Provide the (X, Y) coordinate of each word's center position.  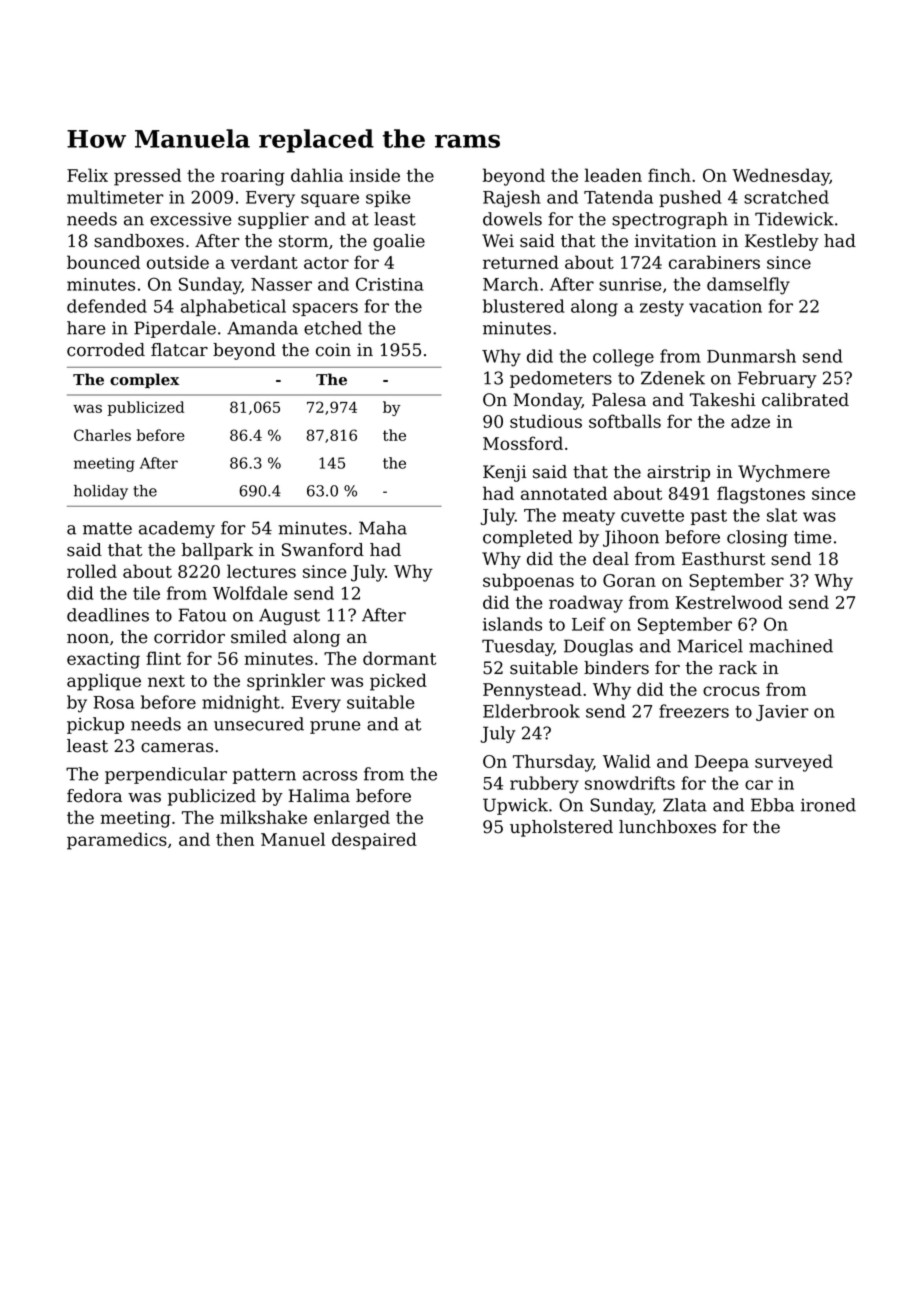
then (235, 839)
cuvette (652, 516)
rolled (92, 571)
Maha (383, 528)
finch (669, 175)
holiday (101, 492)
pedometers (561, 379)
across (330, 776)
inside (374, 175)
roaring (253, 177)
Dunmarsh (751, 356)
